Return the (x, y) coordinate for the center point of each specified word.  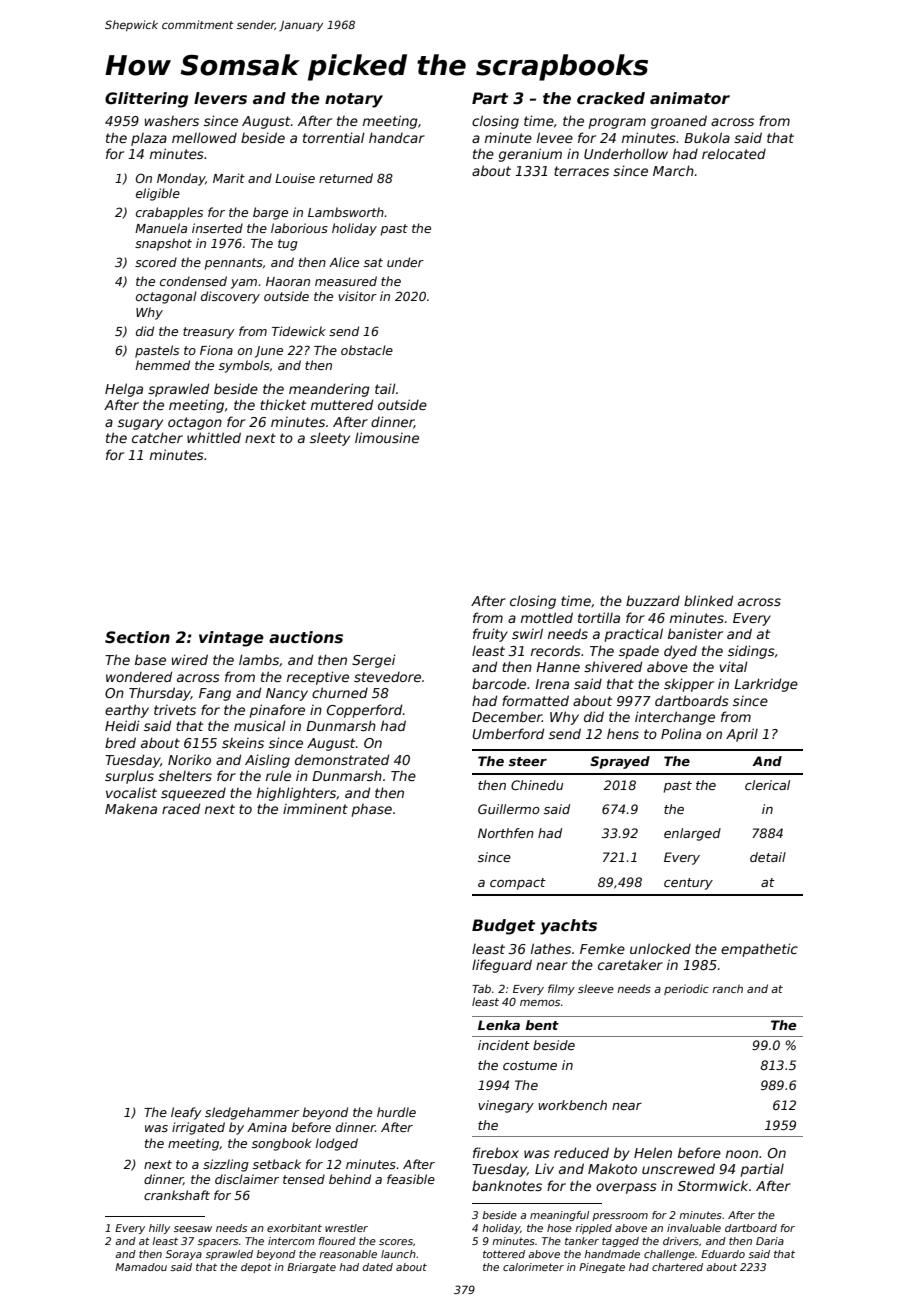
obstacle (367, 350)
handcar (397, 137)
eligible (158, 194)
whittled (214, 437)
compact (518, 884)
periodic (686, 989)
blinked (708, 600)
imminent (315, 809)
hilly (159, 1229)
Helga (124, 390)
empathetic (759, 950)
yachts (568, 927)
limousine (387, 437)
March (673, 170)
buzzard (653, 601)
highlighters (296, 794)
